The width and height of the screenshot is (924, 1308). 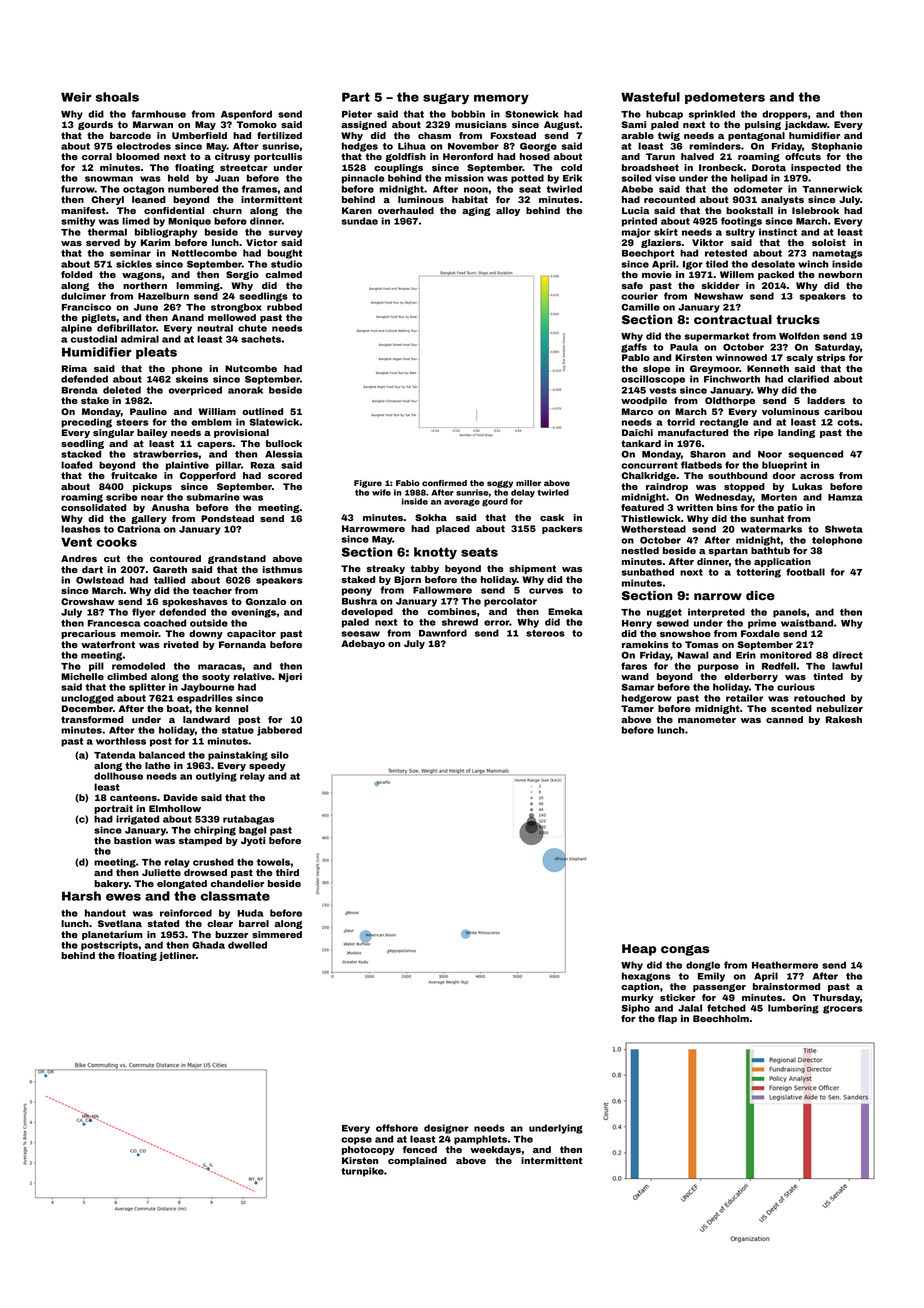 I want to click on chasm, so click(x=434, y=135).
